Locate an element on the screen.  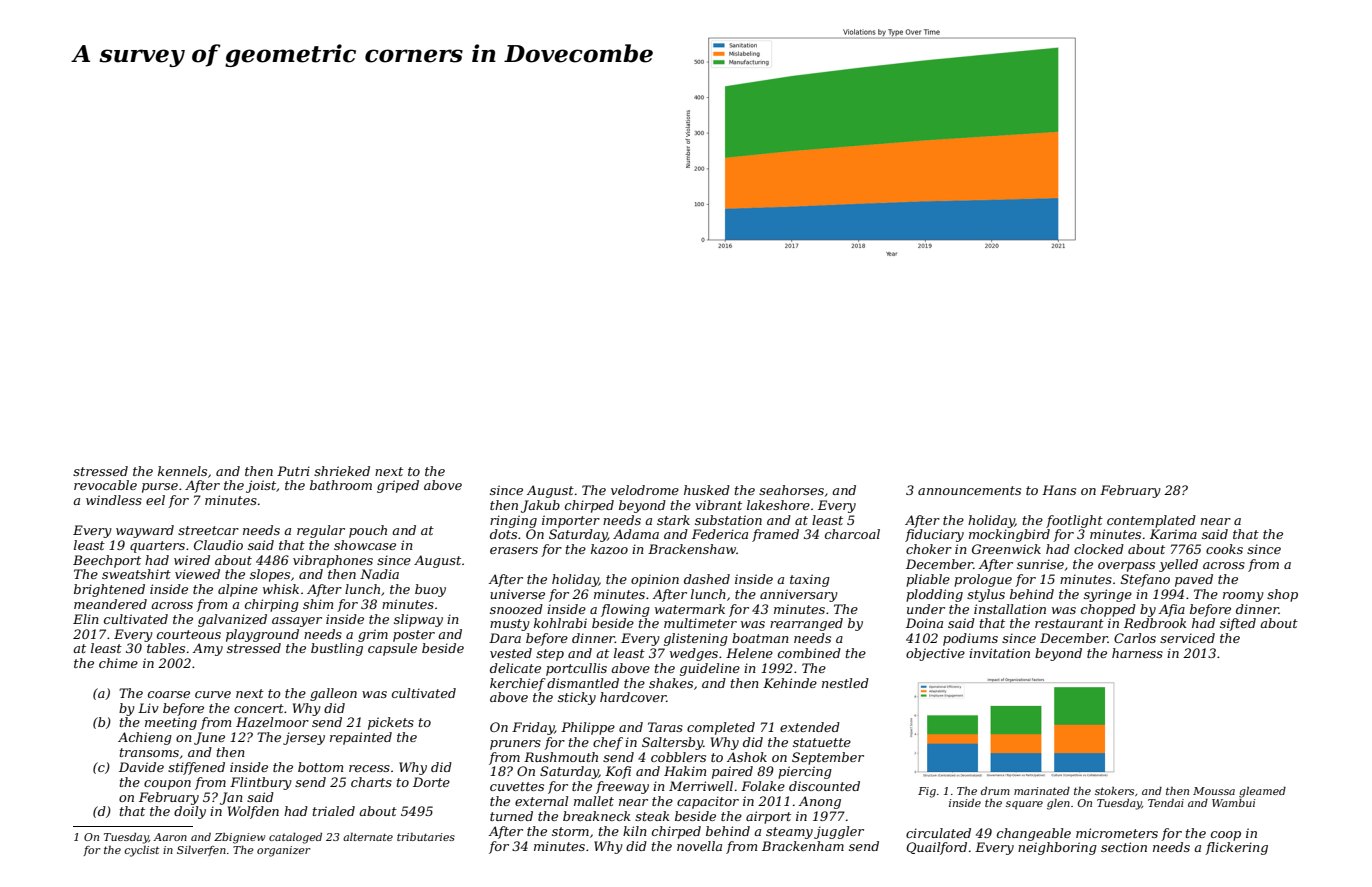
Moussa is located at coordinates (1214, 791).
